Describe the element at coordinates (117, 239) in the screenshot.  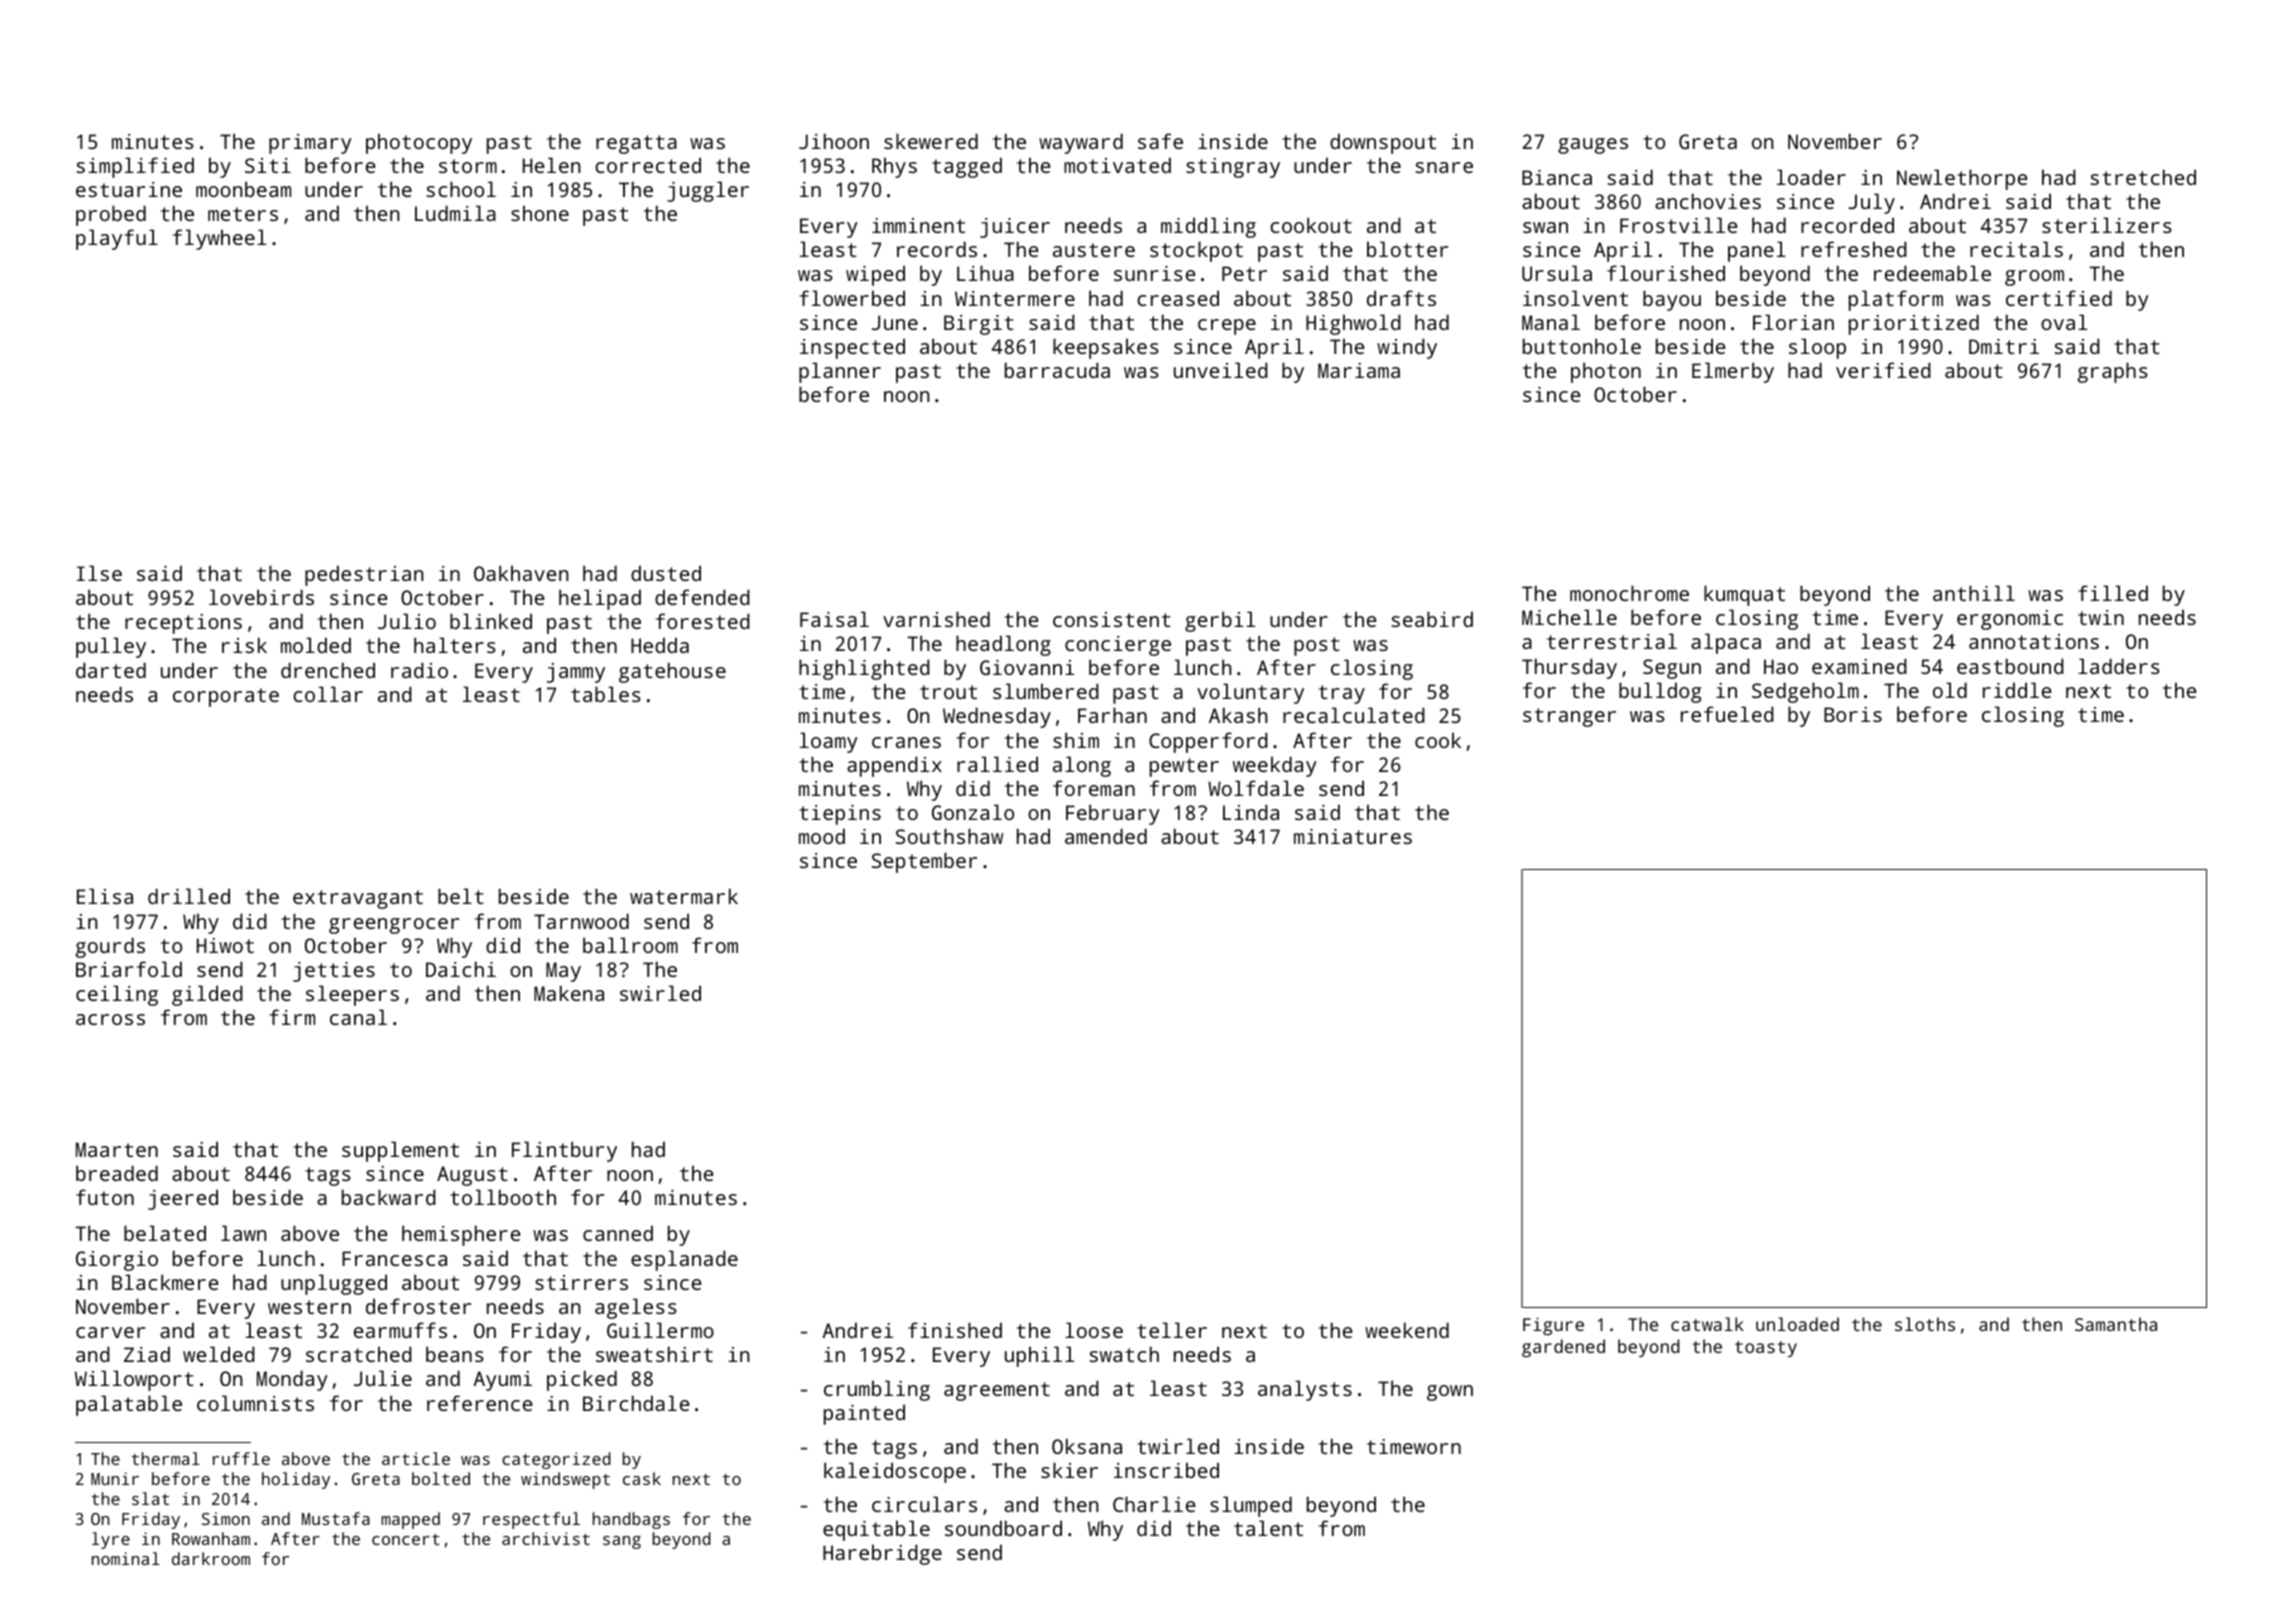
I see `playful` at that location.
